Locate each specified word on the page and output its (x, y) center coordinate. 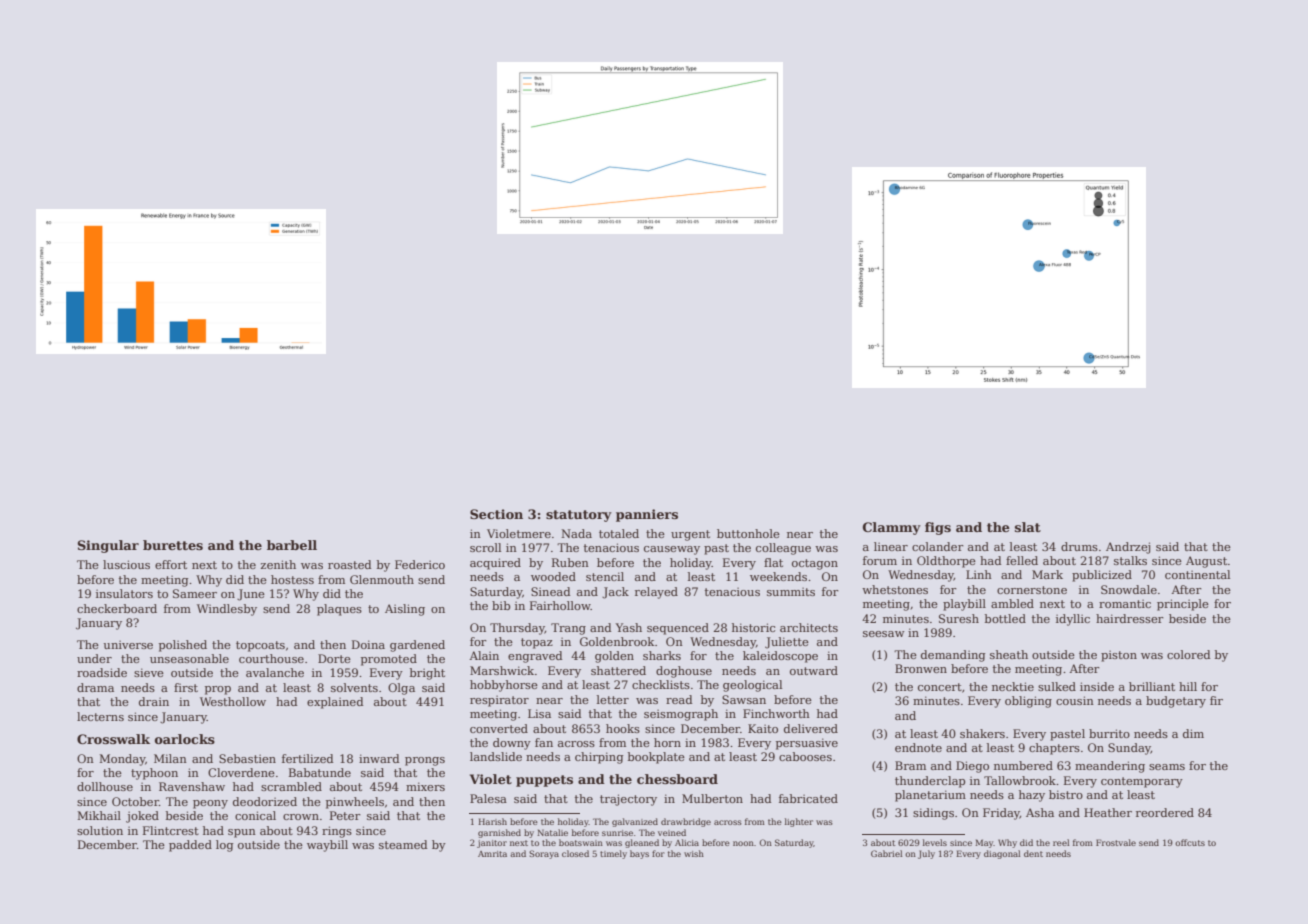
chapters (1054, 749)
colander (938, 546)
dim (1193, 733)
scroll (485, 547)
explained (335, 703)
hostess (292, 579)
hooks (623, 728)
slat (1028, 527)
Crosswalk (113, 739)
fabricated (808, 798)
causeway (672, 550)
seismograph (681, 715)
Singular (108, 546)
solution (100, 830)
